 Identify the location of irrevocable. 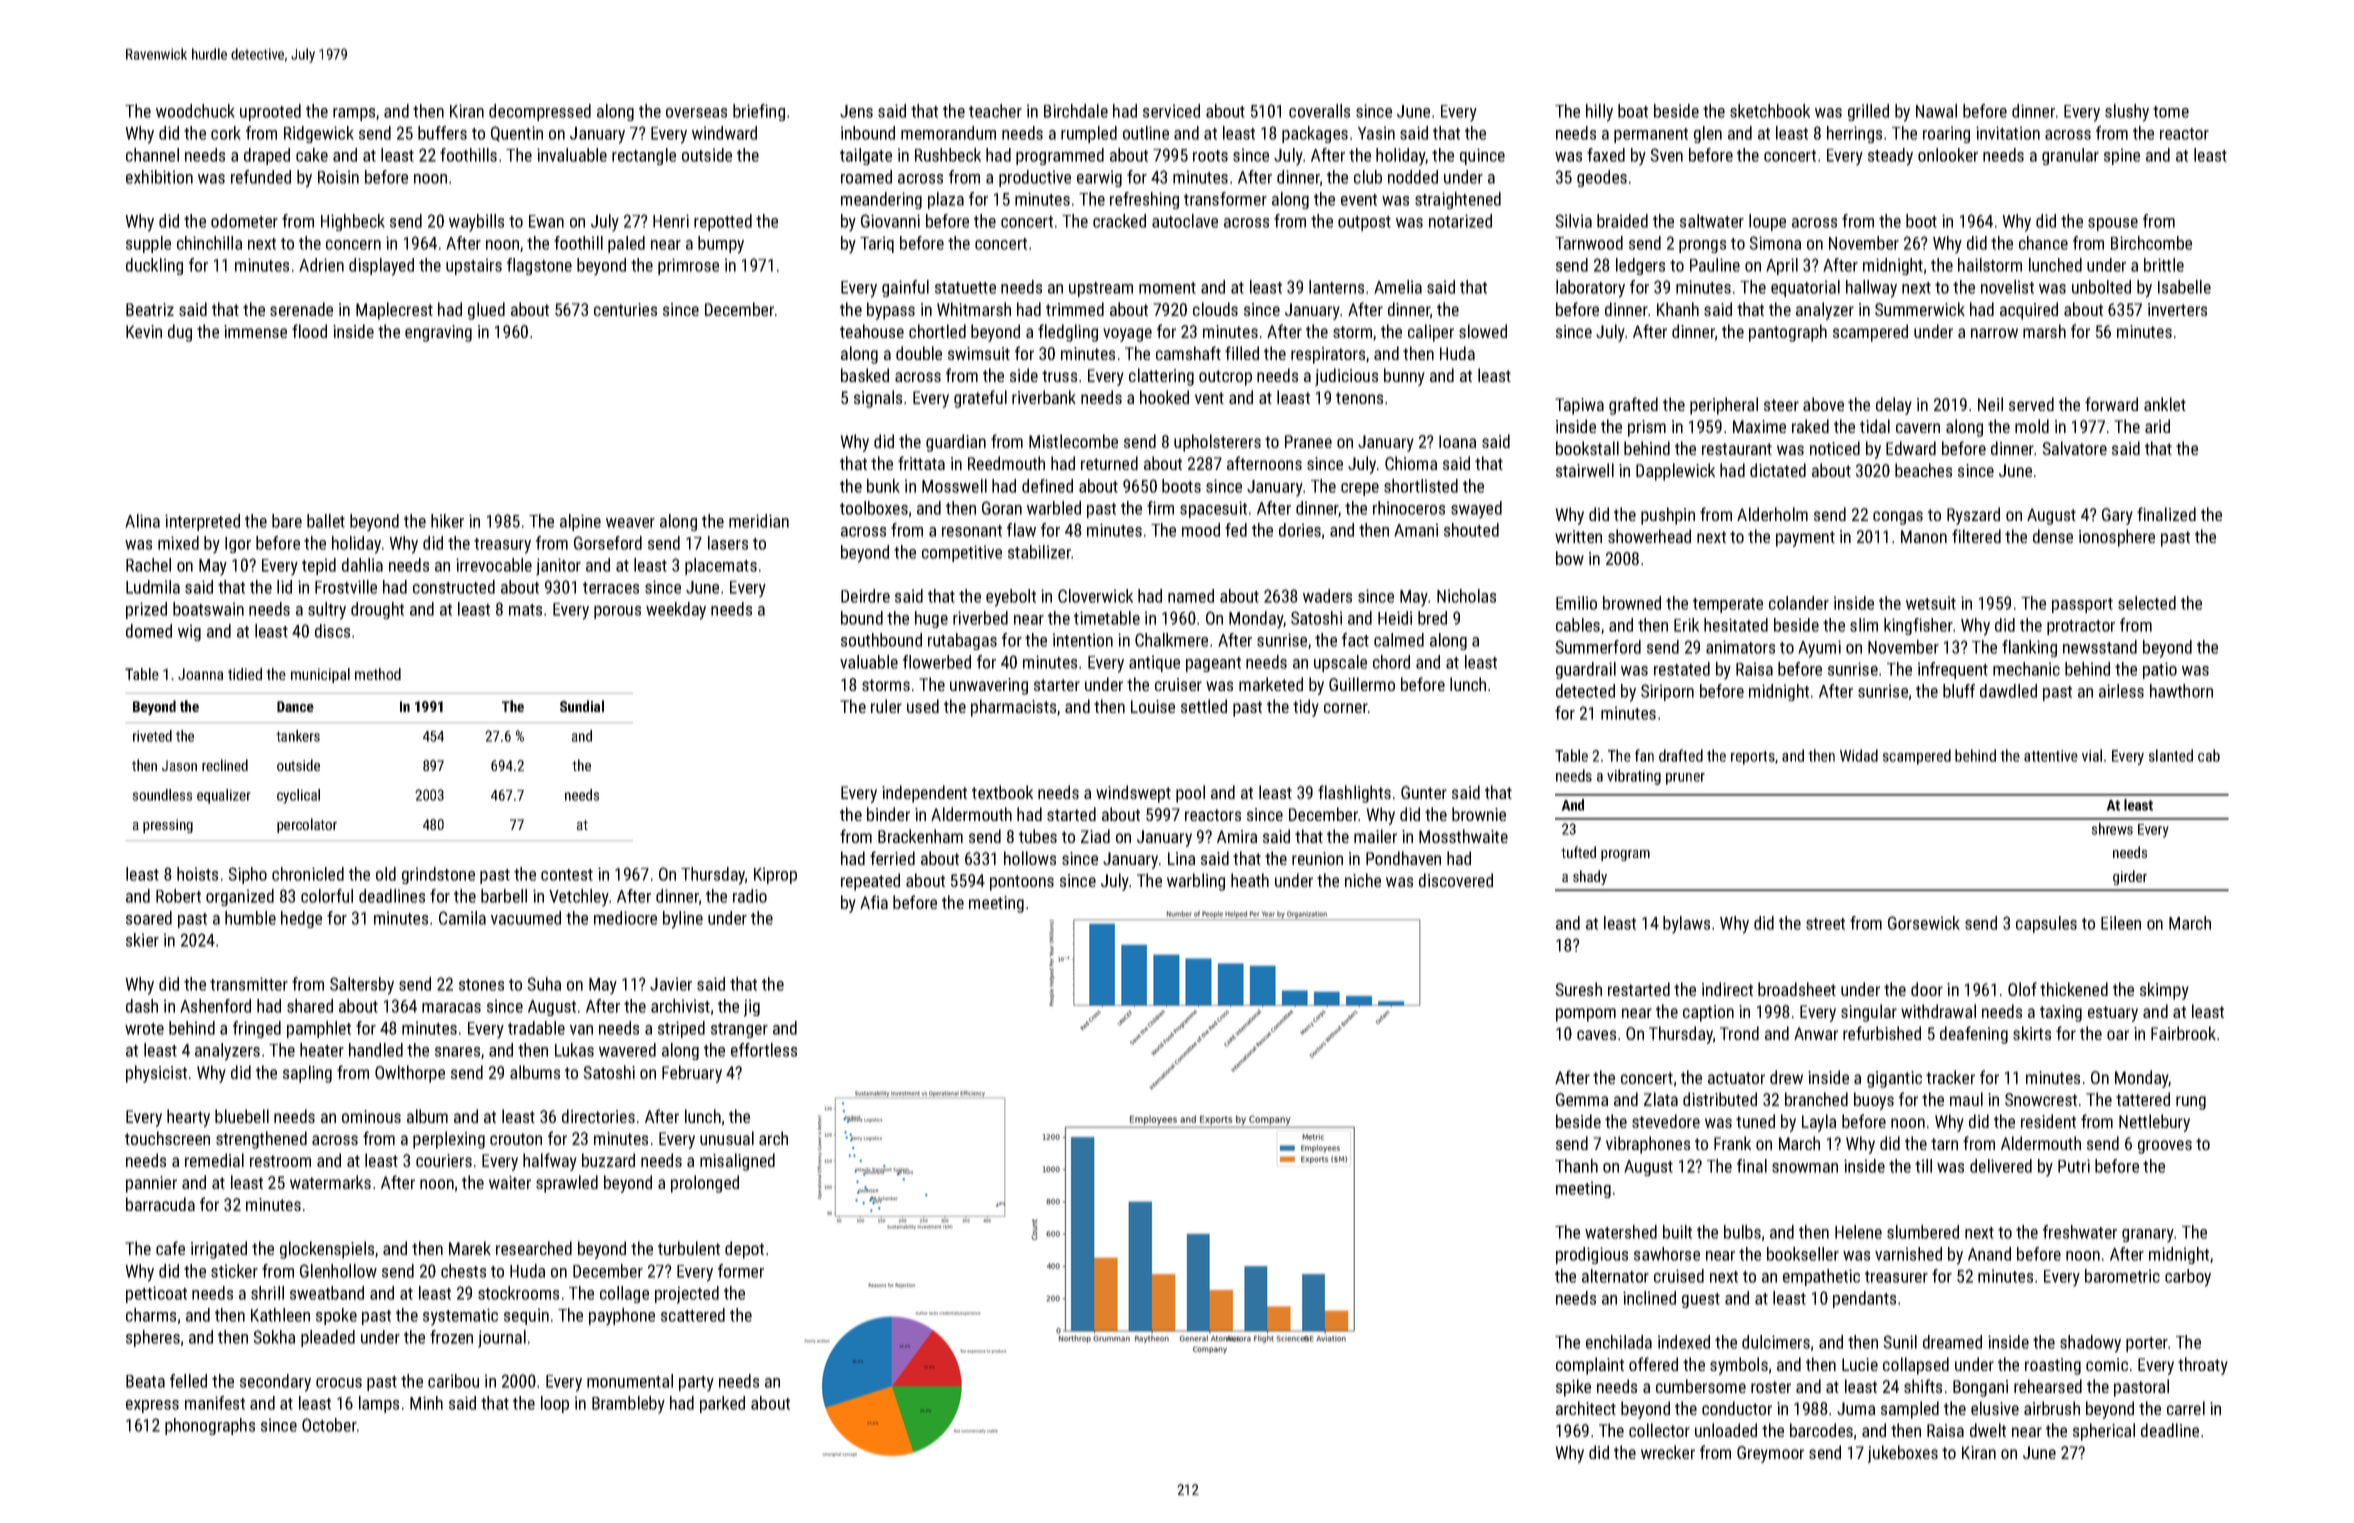
(494, 565).
